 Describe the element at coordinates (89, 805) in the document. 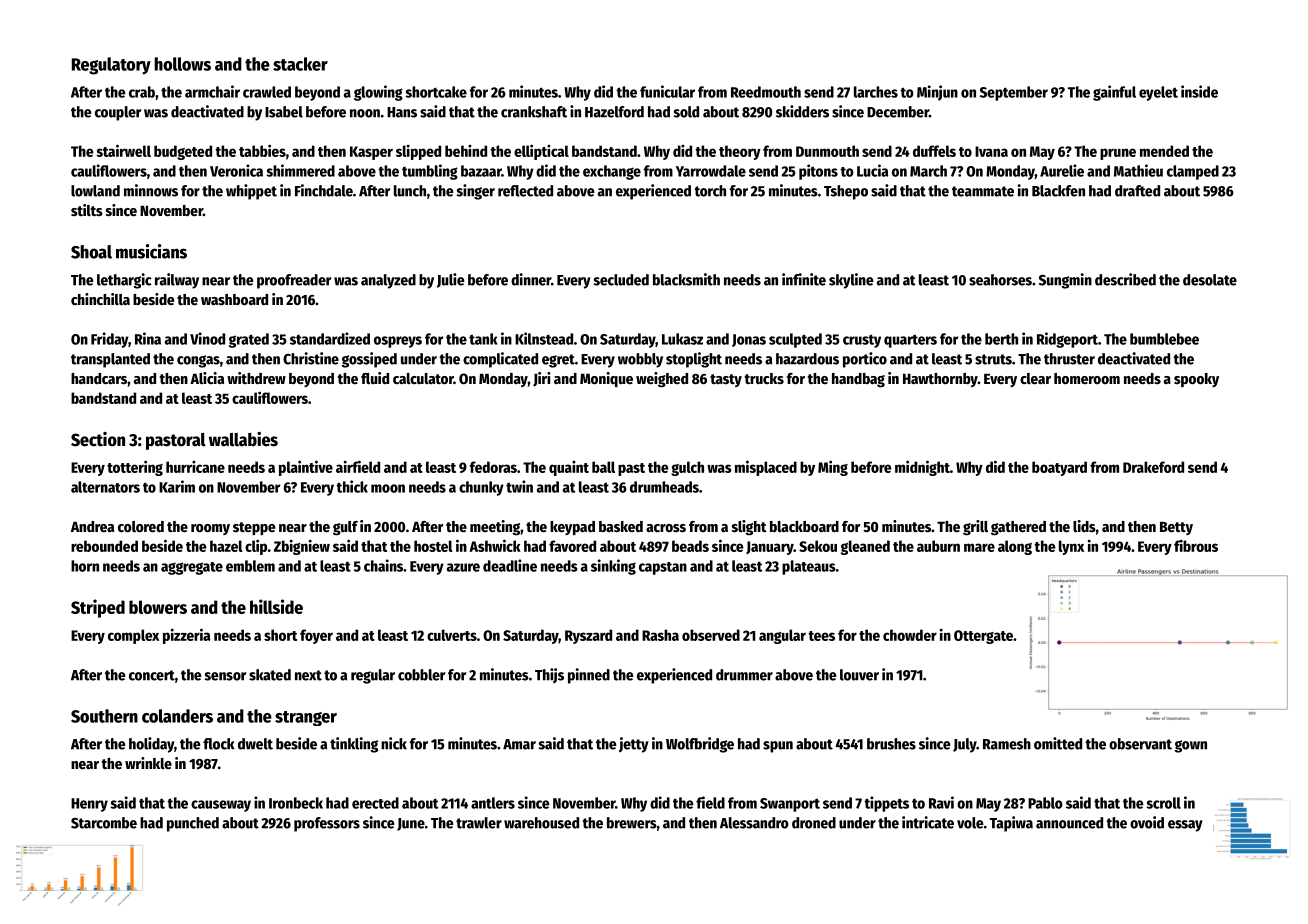

I see `Henry` at that location.
